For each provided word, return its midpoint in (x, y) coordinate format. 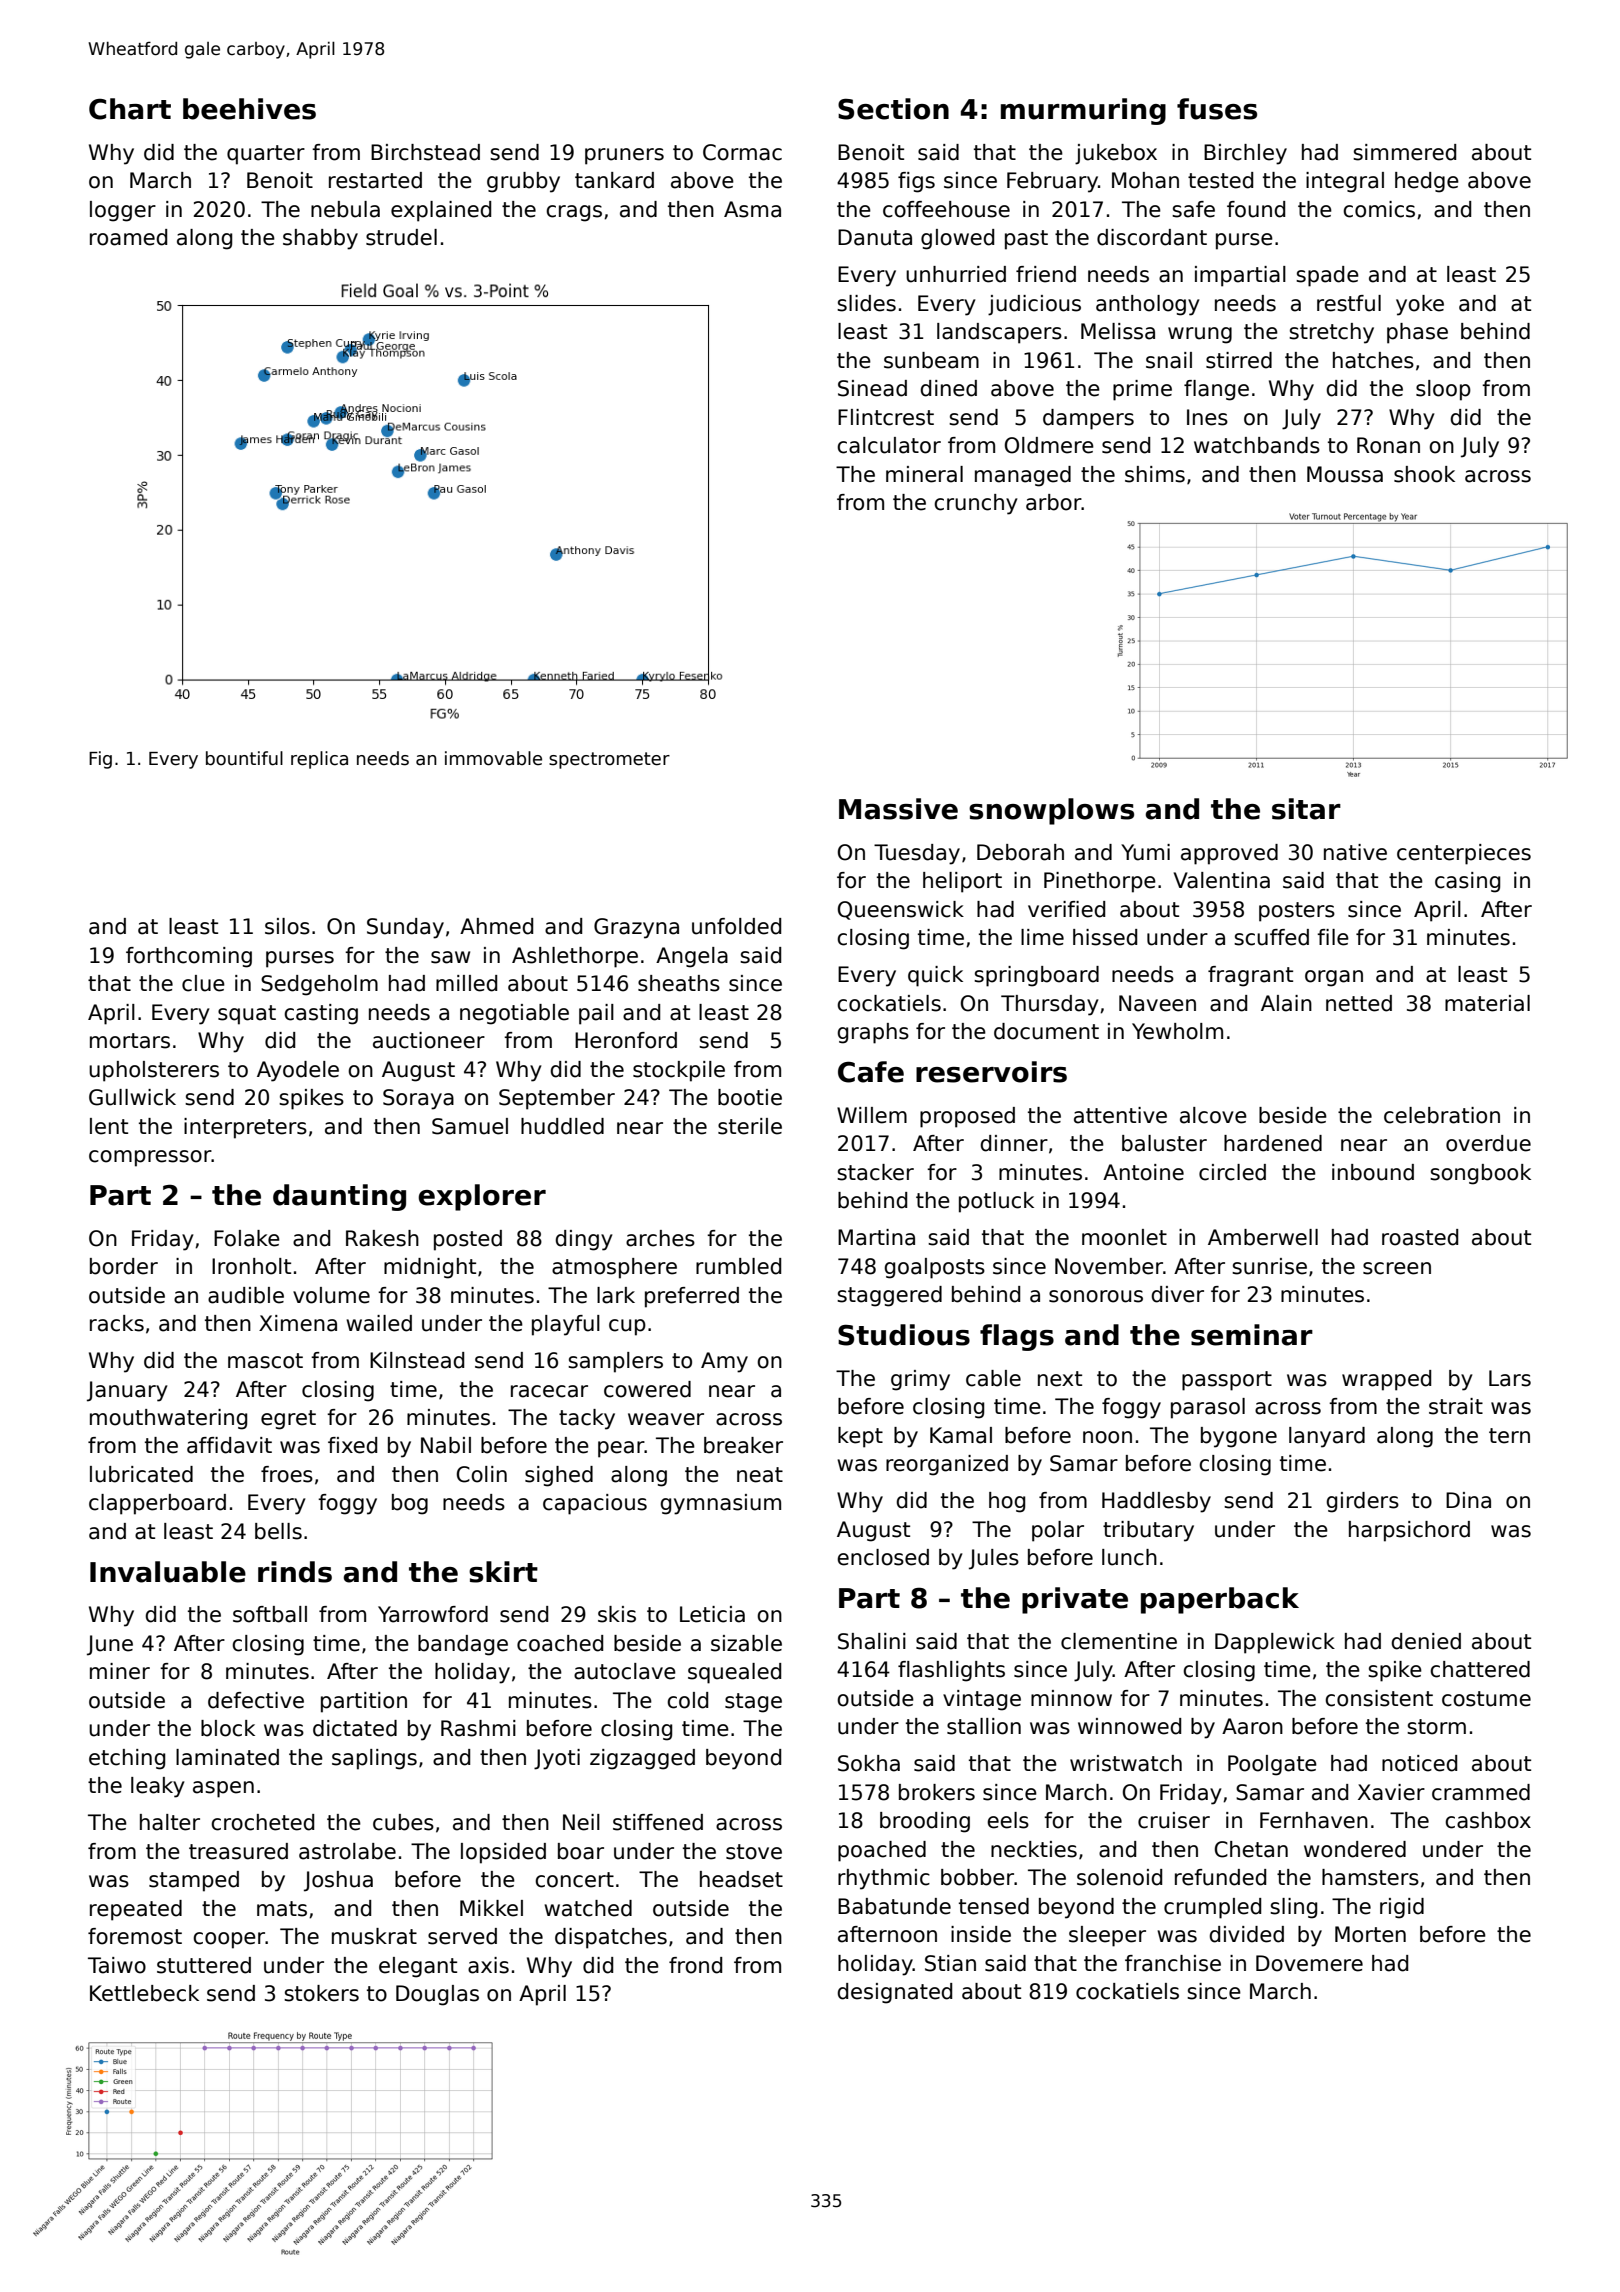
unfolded (736, 926)
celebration (1442, 1115)
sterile (750, 1126)
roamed (128, 237)
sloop (1443, 390)
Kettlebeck (144, 1993)
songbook (1480, 1174)
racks (117, 1323)
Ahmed (496, 926)
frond (695, 1965)
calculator (889, 445)
